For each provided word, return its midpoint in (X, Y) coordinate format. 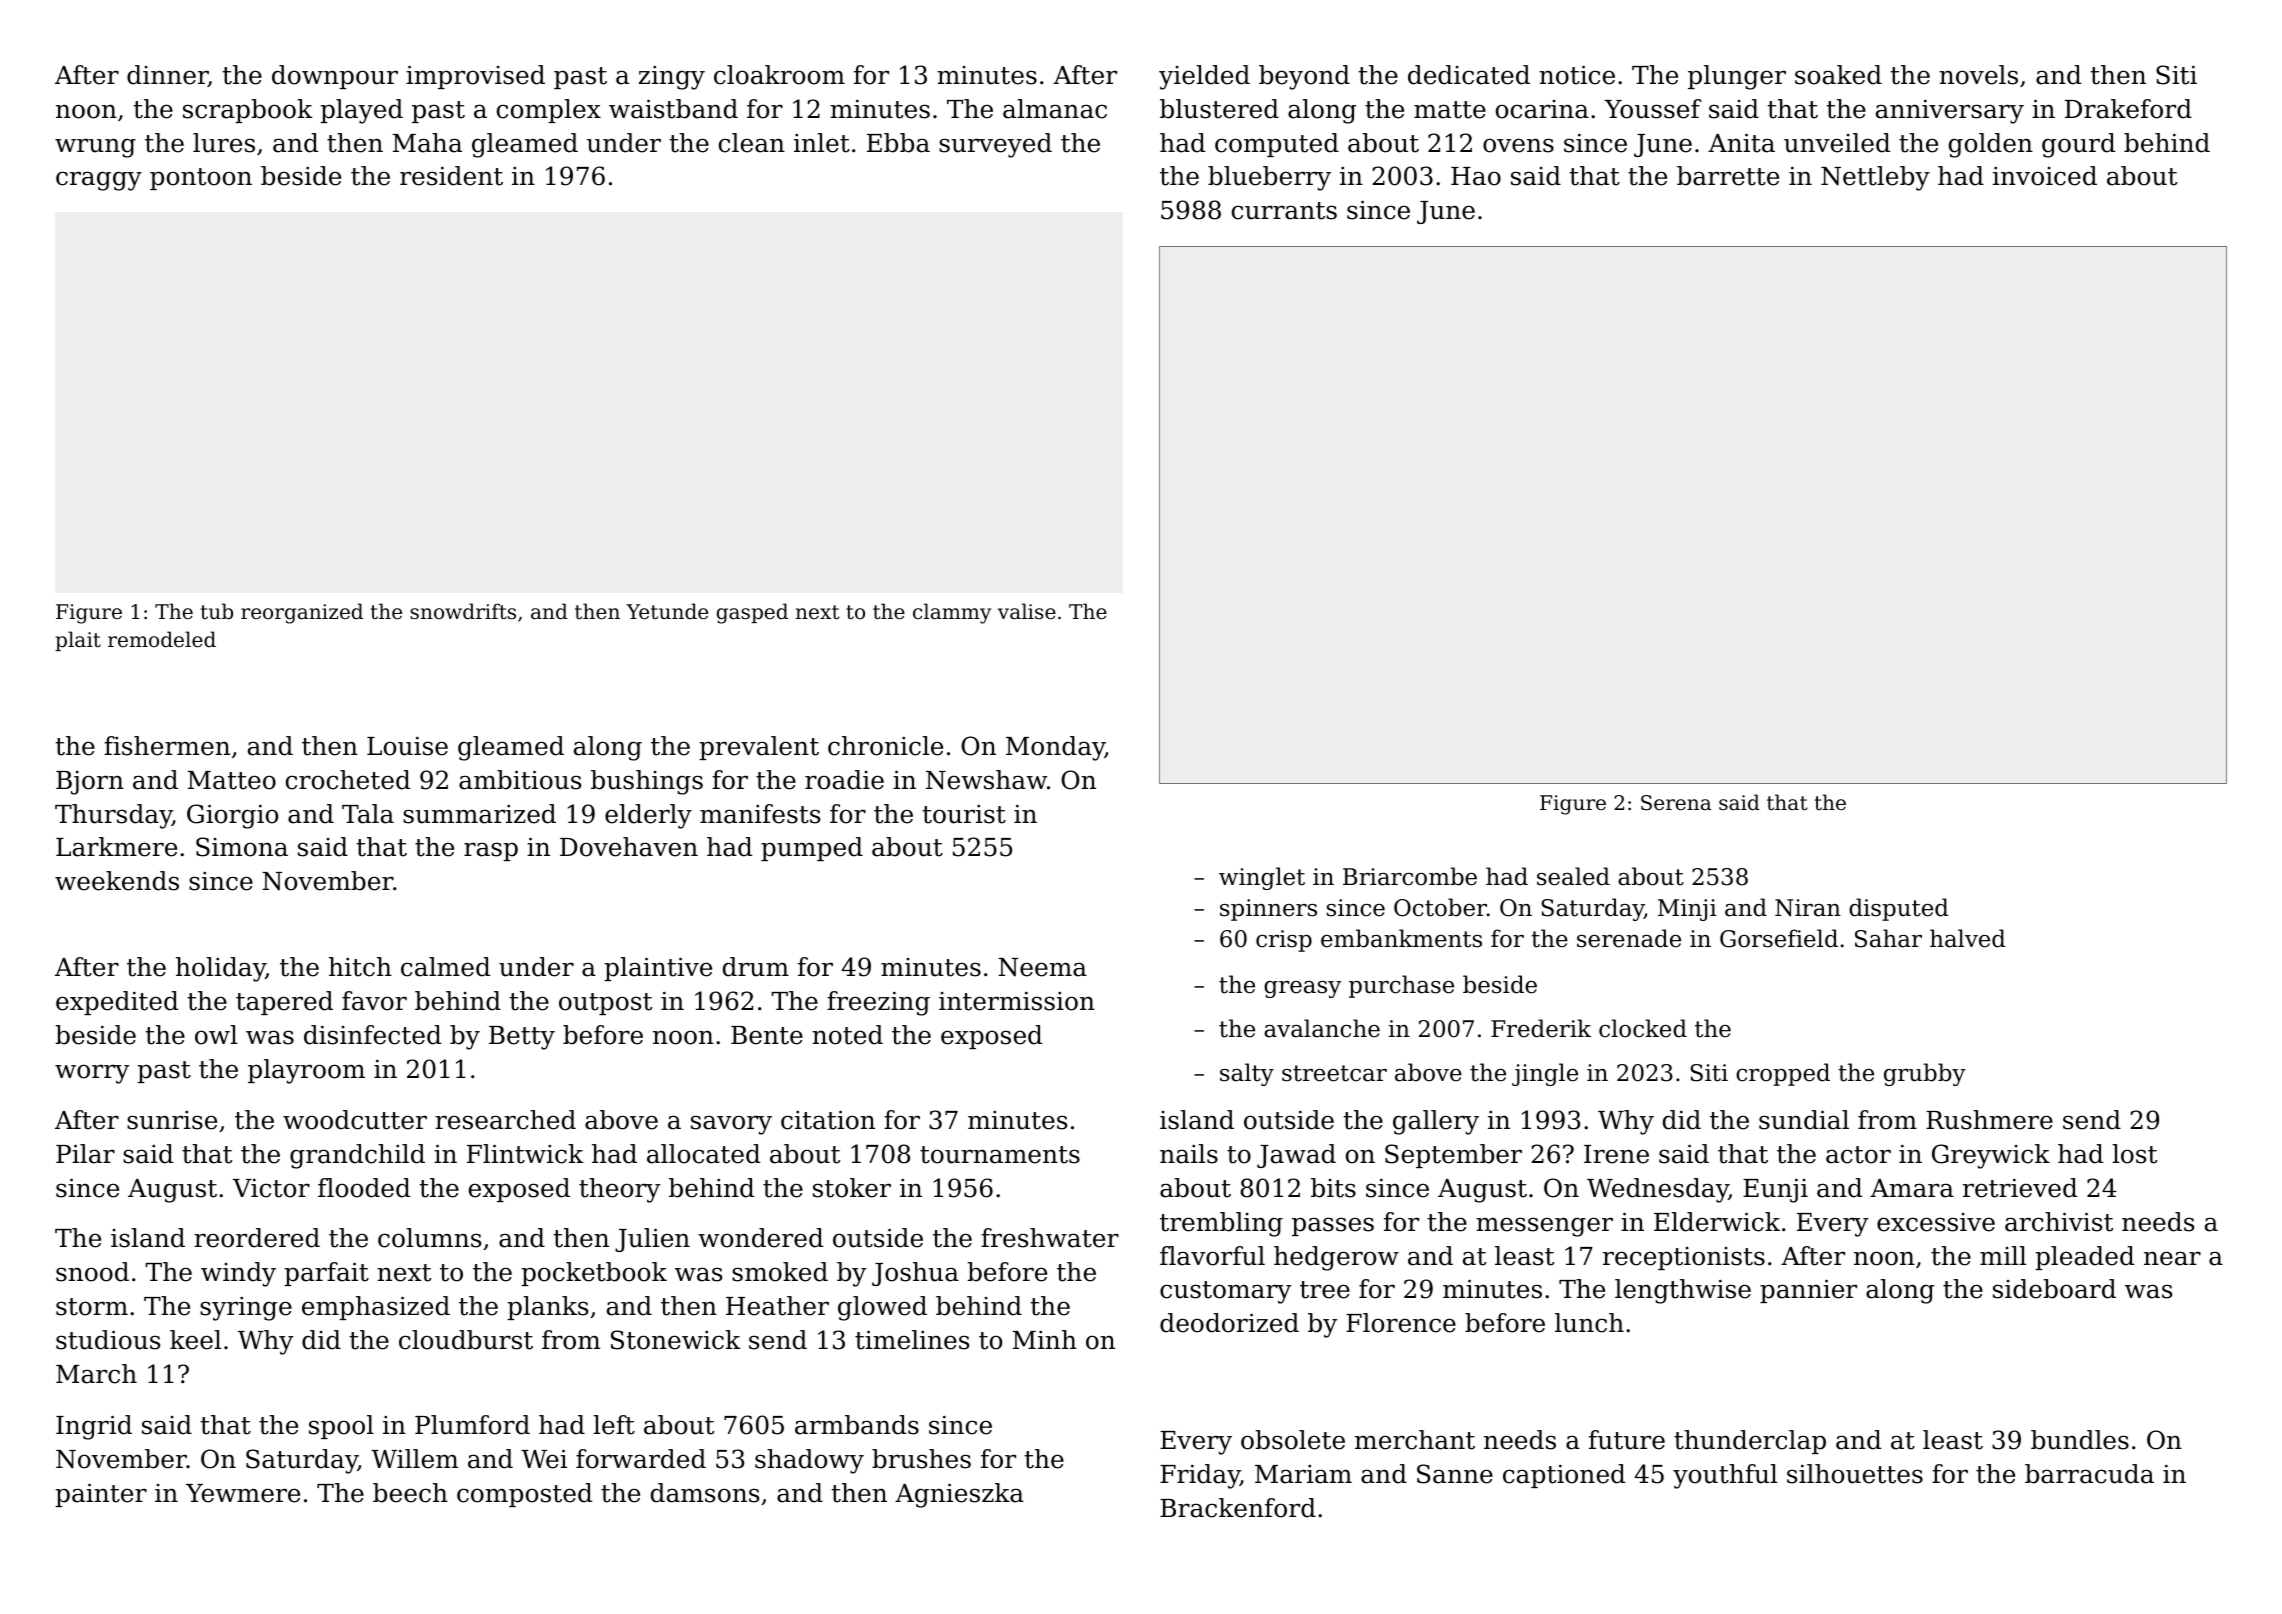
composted (524, 1495)
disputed (1899, 909)
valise (1027, 611)
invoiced (2045, 176)
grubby (1925, 1074)
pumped (812, 849)
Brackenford (1238, 1508)
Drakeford (2128, 109)
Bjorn (90, 783)
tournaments (1000, 1155)
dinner (167, 76)
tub (217, 611)
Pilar (85, 1154)
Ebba (898, 143)
